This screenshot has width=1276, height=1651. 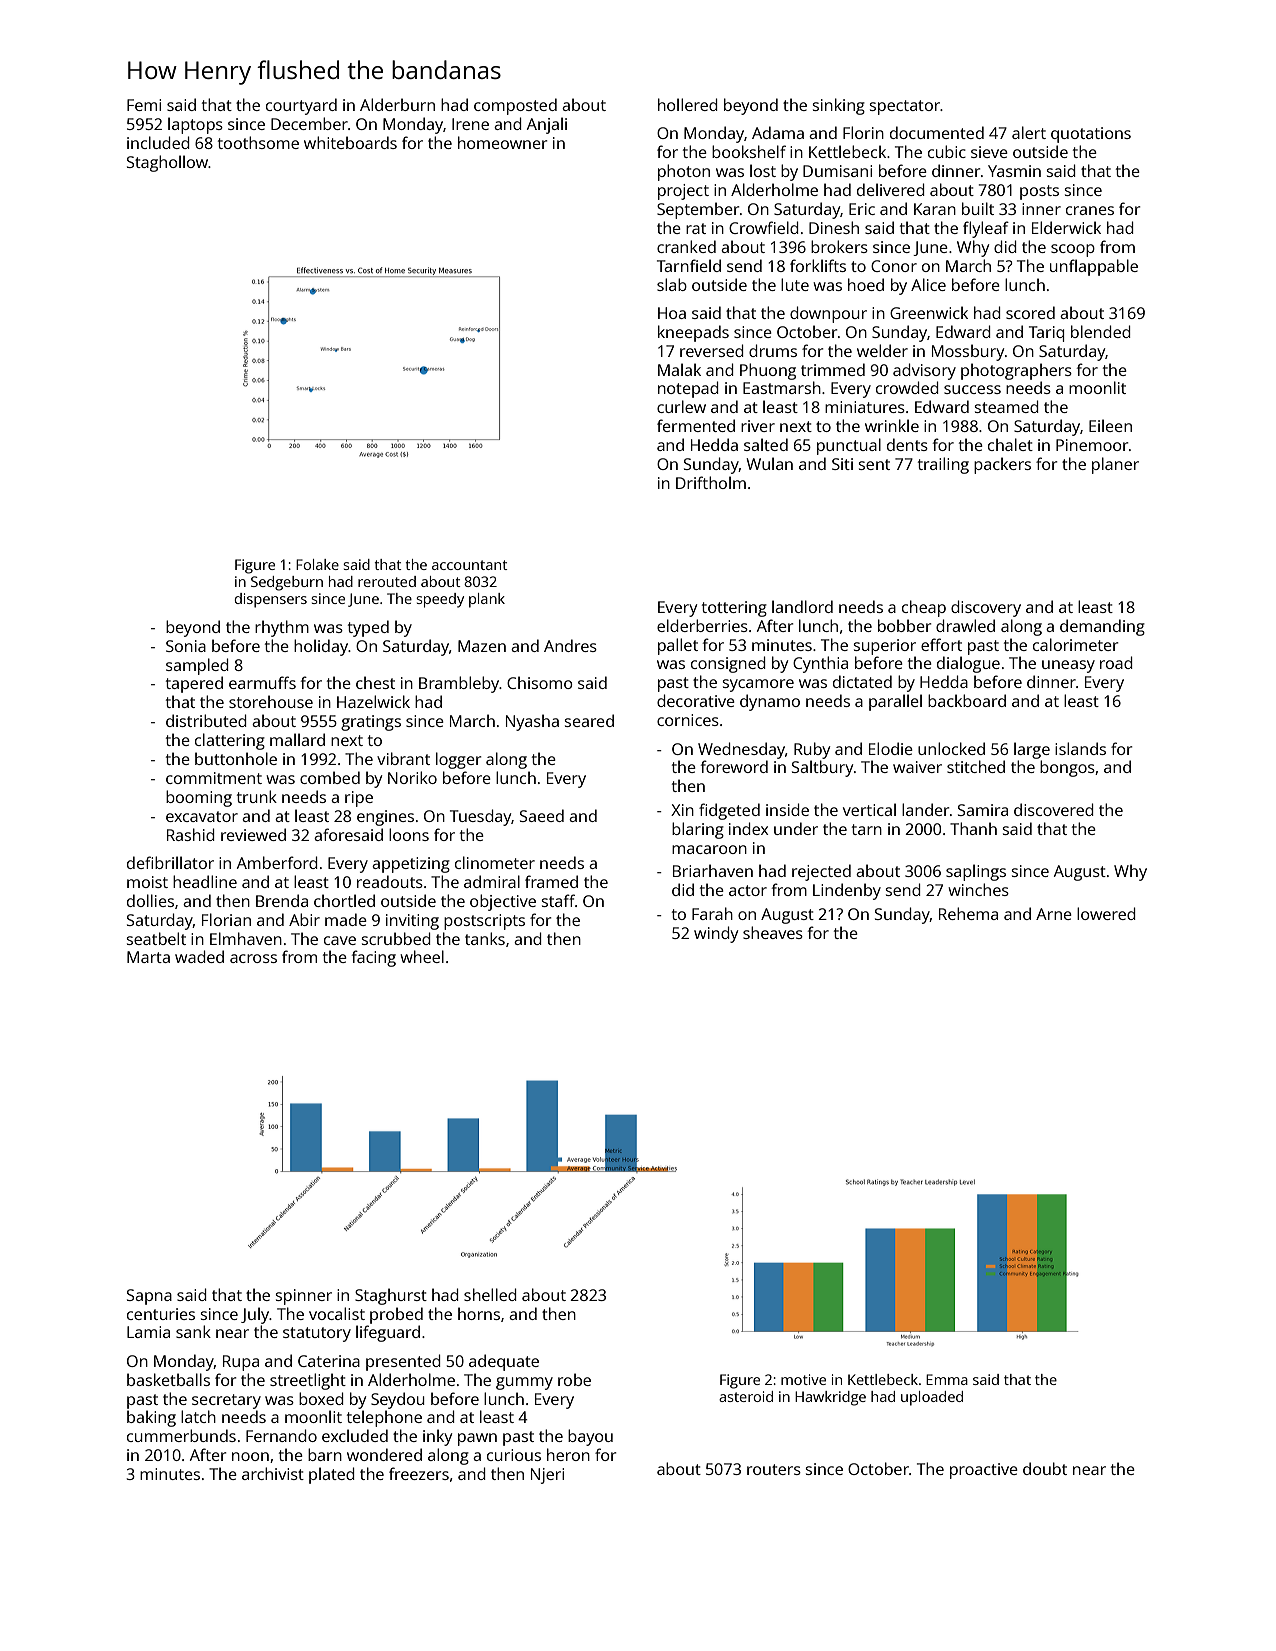 I want to click on vibrant, so click(x=403, y=758).
